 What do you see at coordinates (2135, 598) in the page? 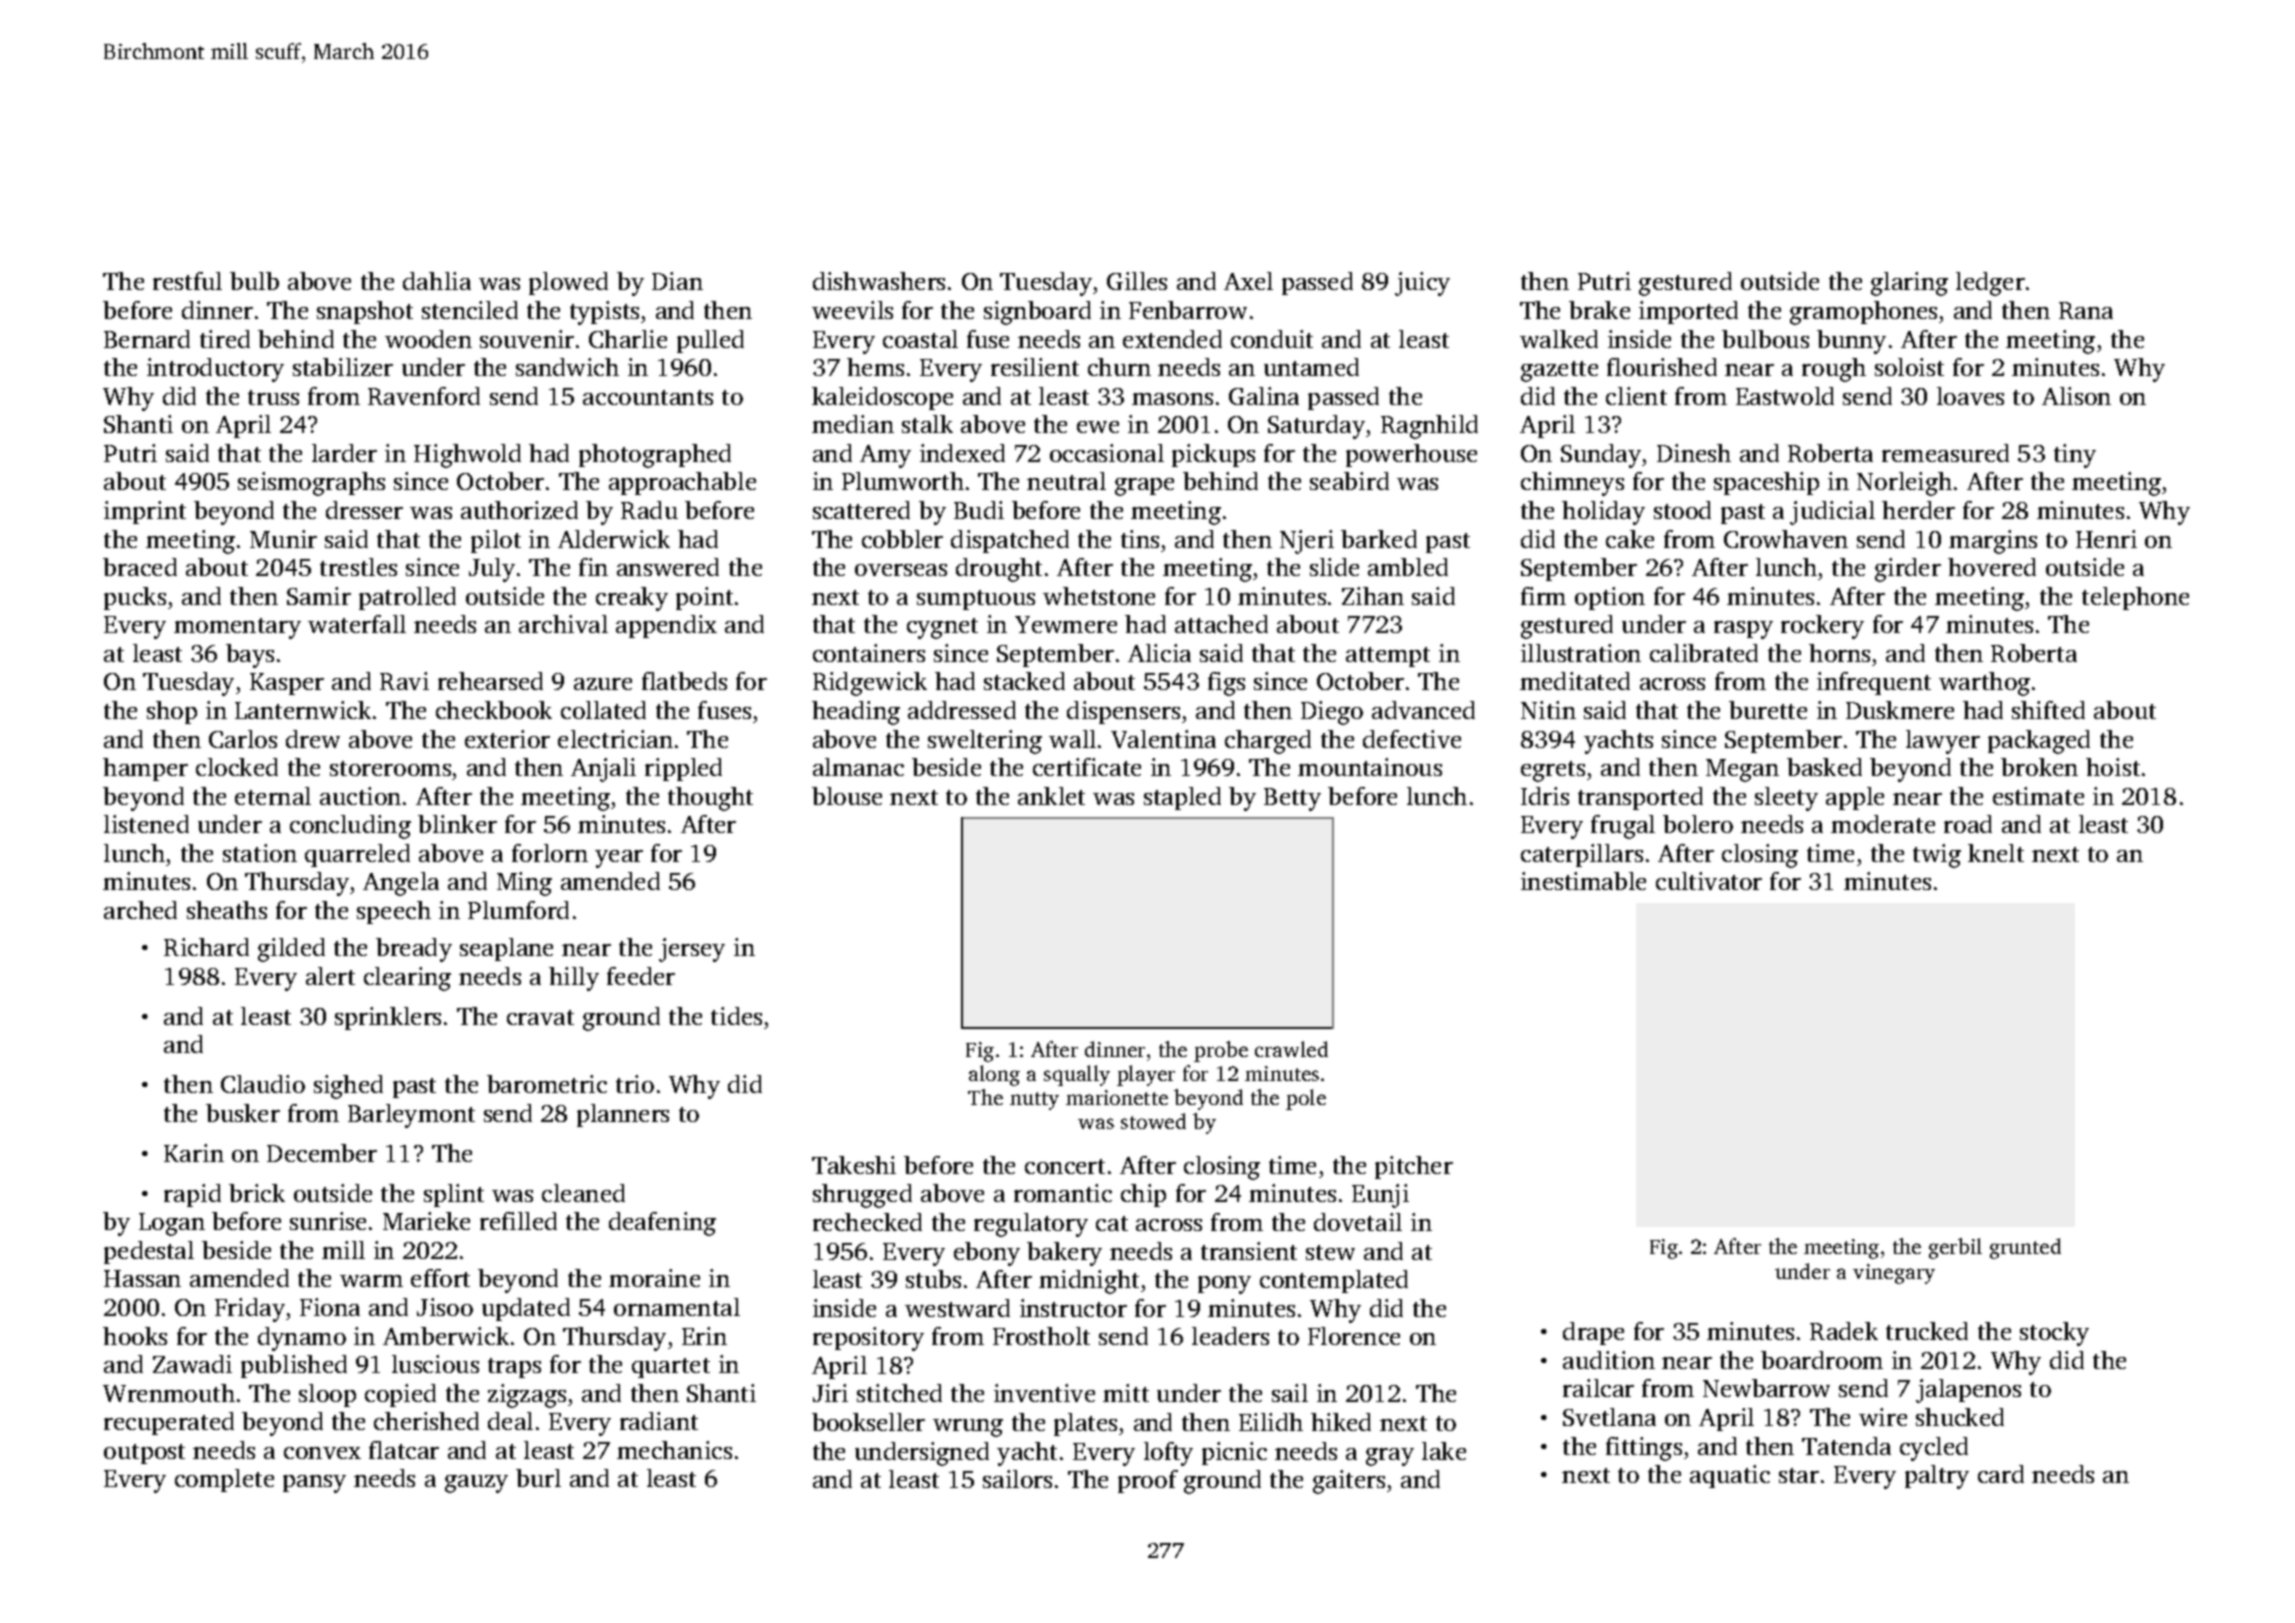
I see `telephone` at bounding box center [2135, 598].
